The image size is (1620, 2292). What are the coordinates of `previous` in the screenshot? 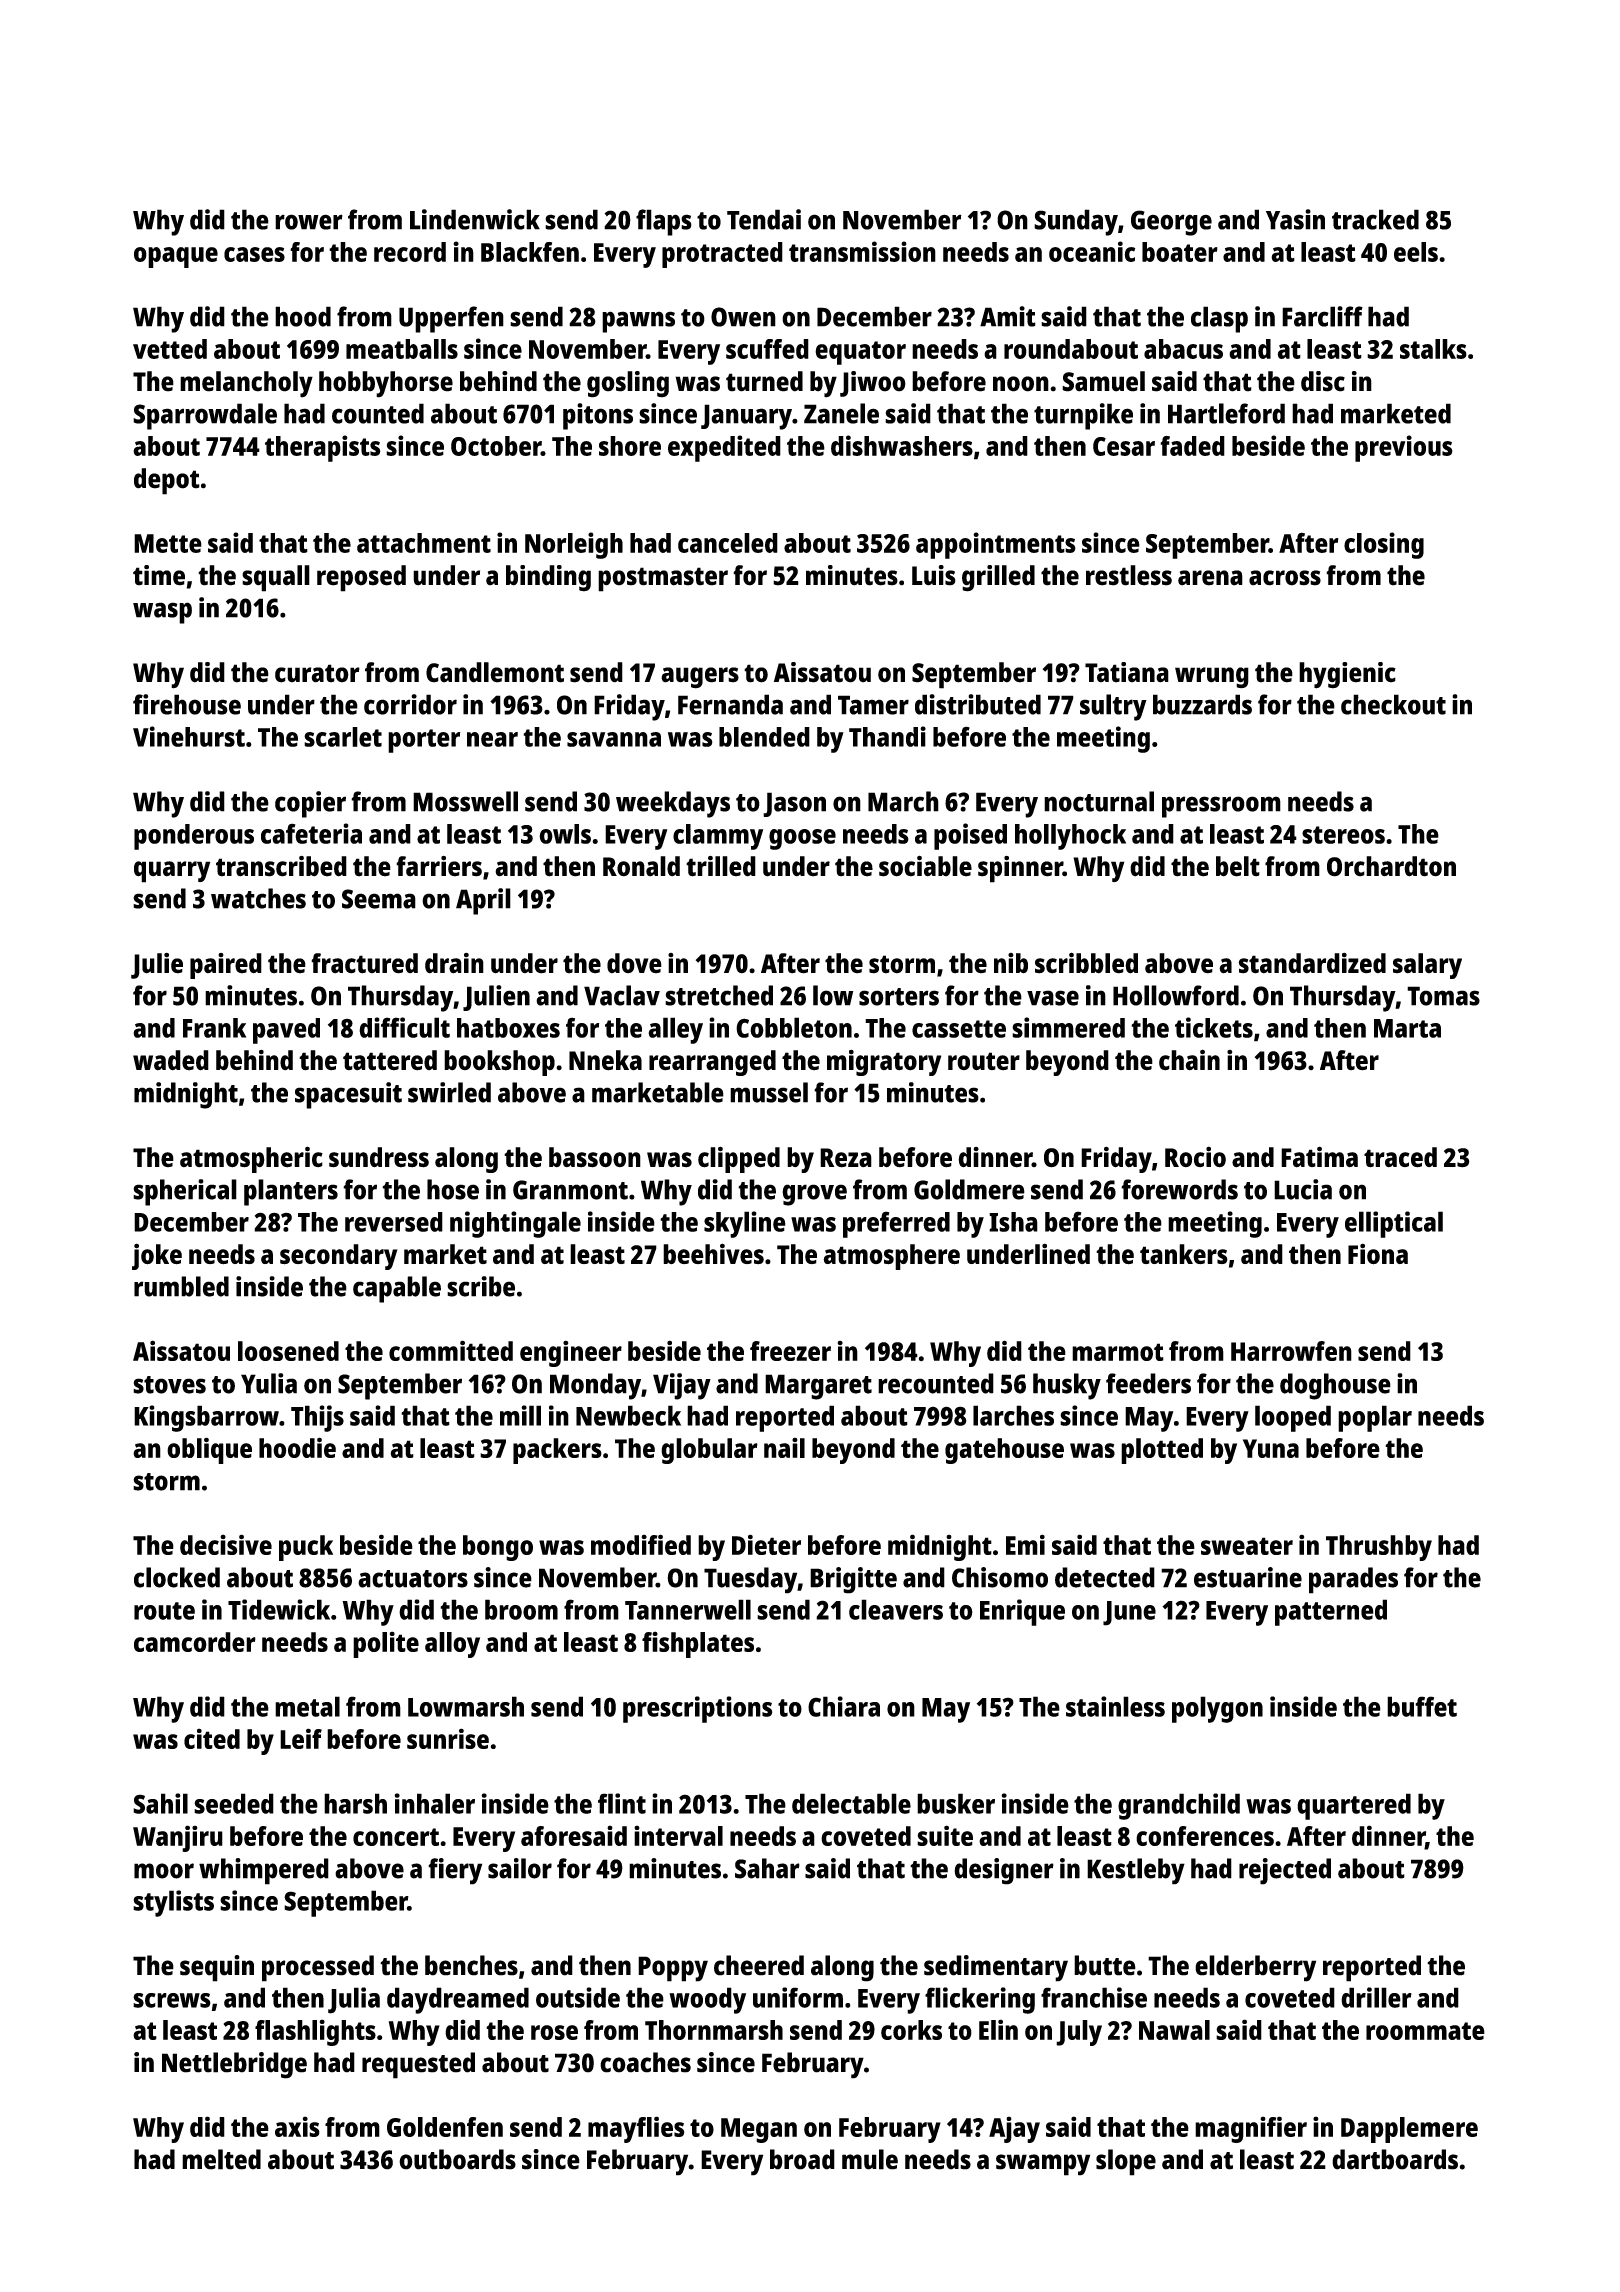 It's located at (1404, 448).
